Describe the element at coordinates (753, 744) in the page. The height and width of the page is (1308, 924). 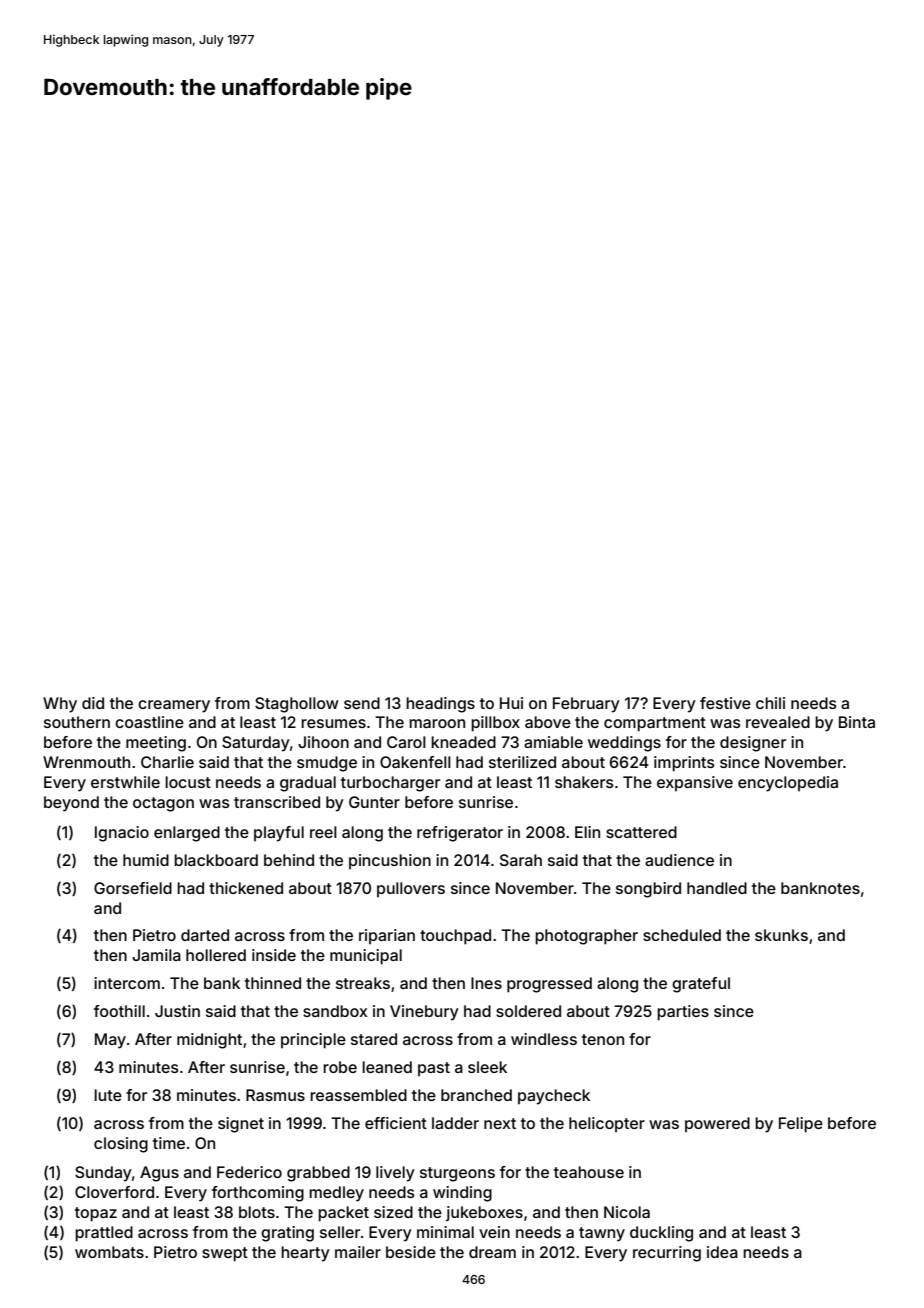
I see `designer` at that location.
